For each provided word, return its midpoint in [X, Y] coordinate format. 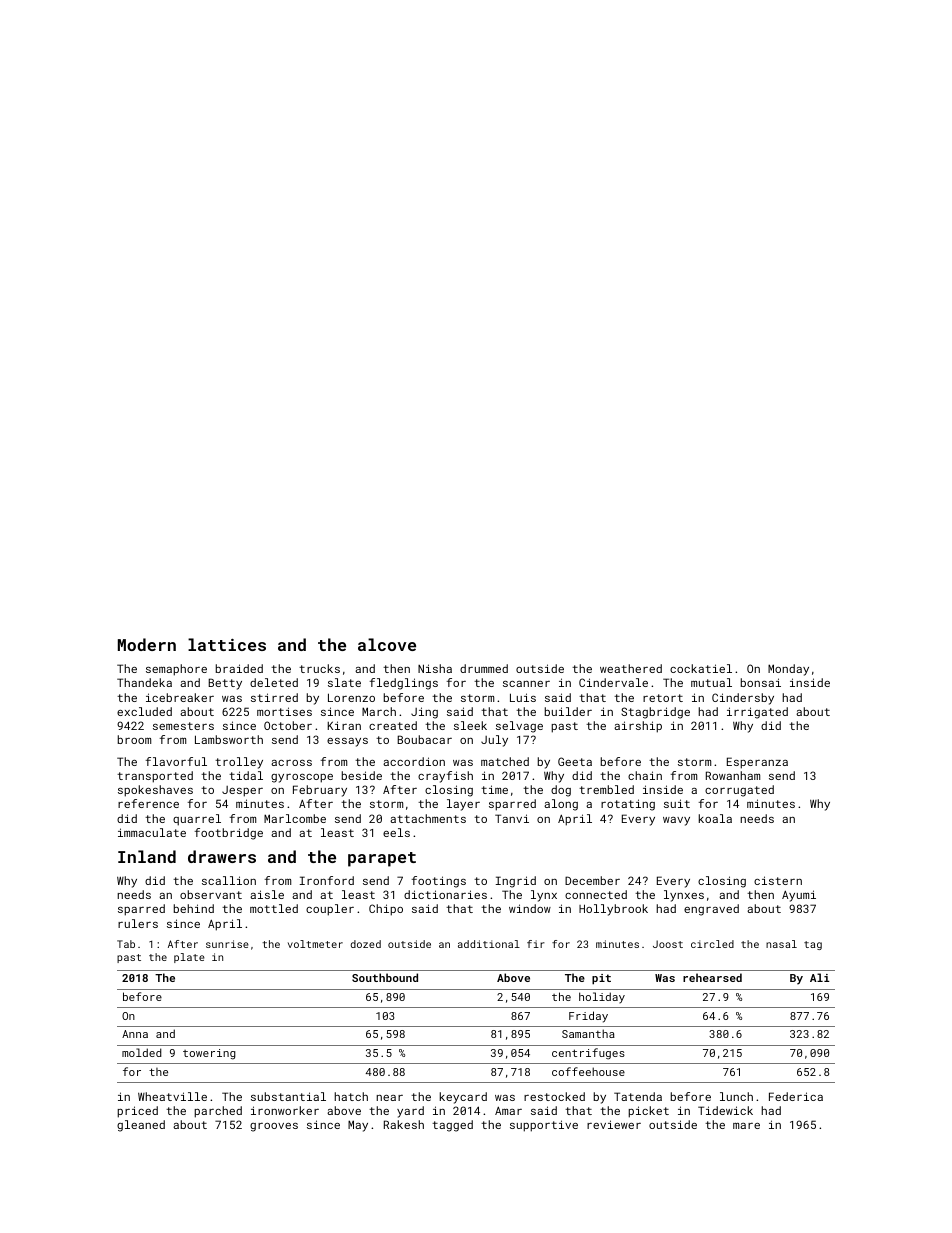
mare [746, 1126]
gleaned [141, 1126]
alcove [387, 644]
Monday [788, 670]
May [358, 1126]
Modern [147, 644]
